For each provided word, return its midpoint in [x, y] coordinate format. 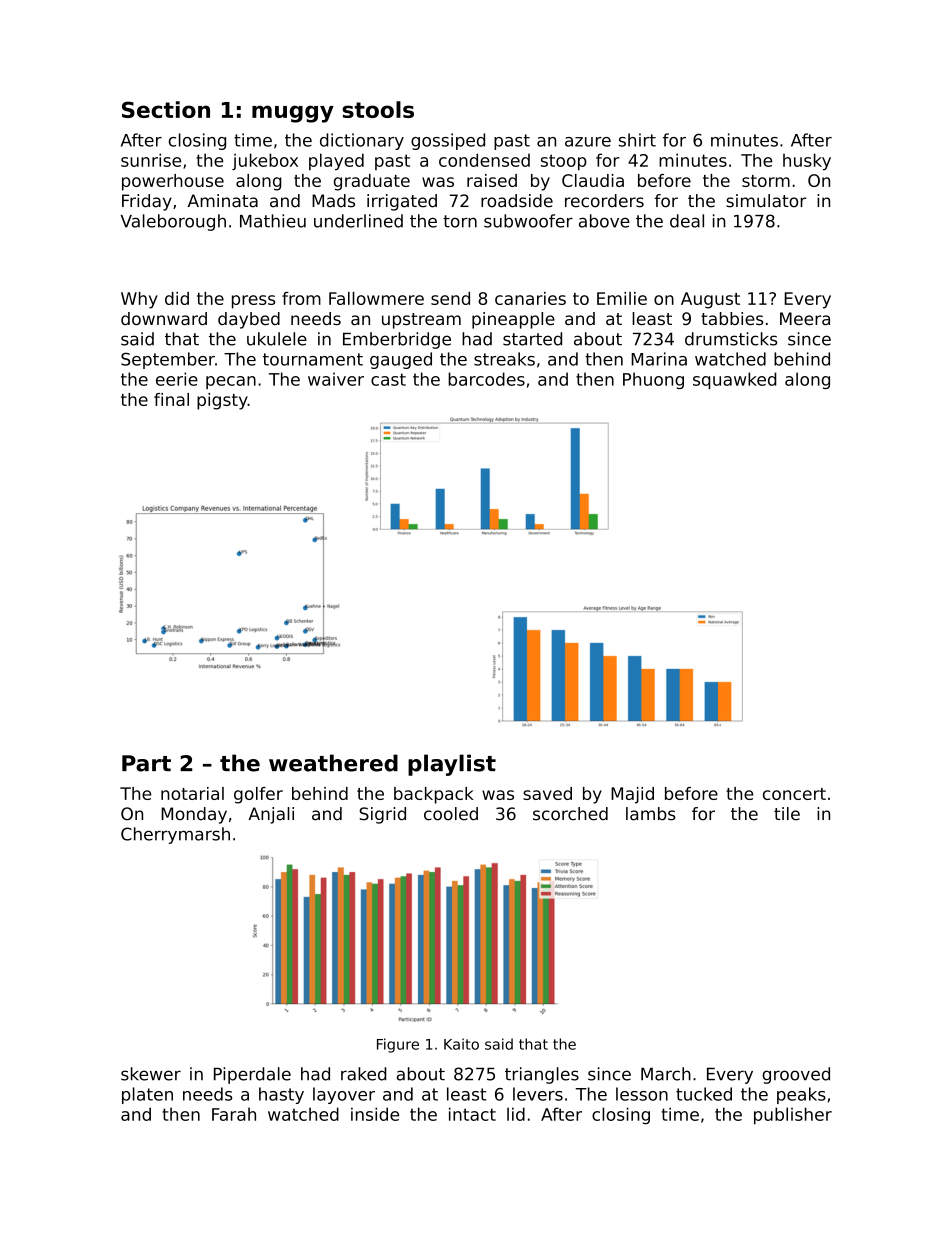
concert [794, 794]
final [171, 399]
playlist [452, 765]
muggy [293, 114]
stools [378, 109]
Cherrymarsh [175, 835]
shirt [637, 140]
